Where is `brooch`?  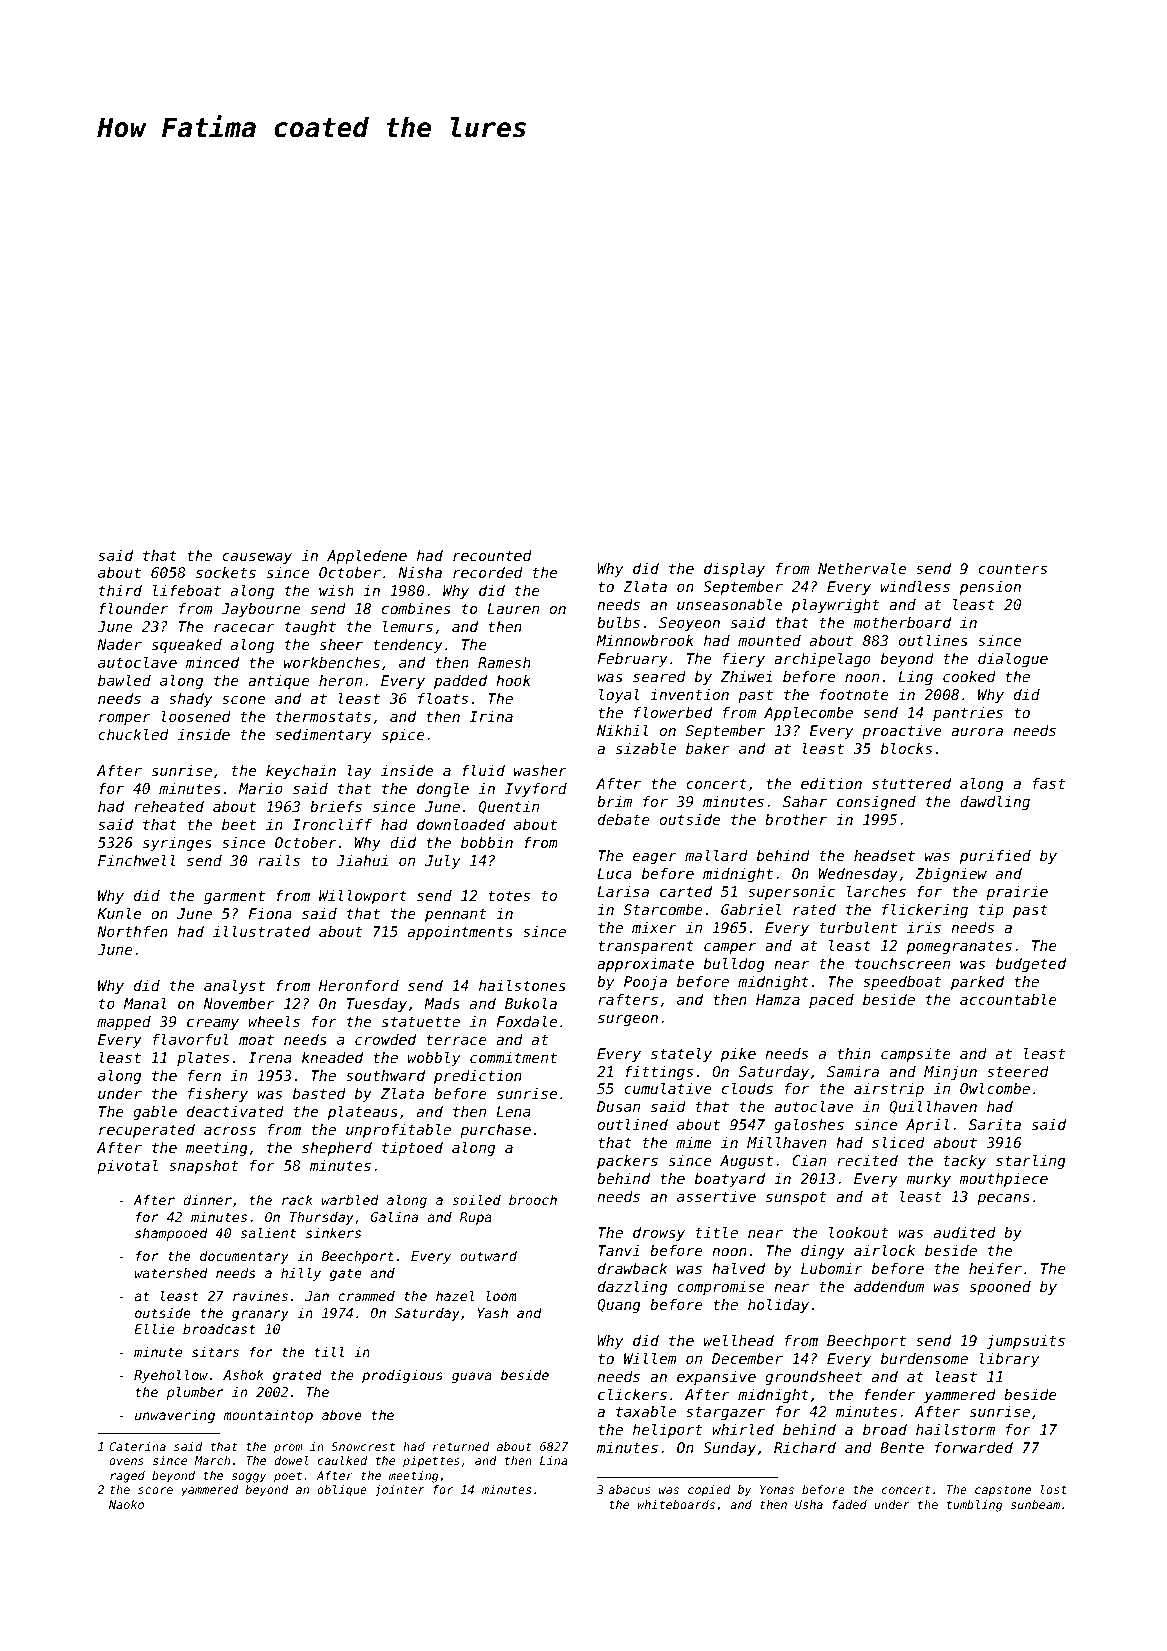 brooch is located at coordinates (533, 1199).
